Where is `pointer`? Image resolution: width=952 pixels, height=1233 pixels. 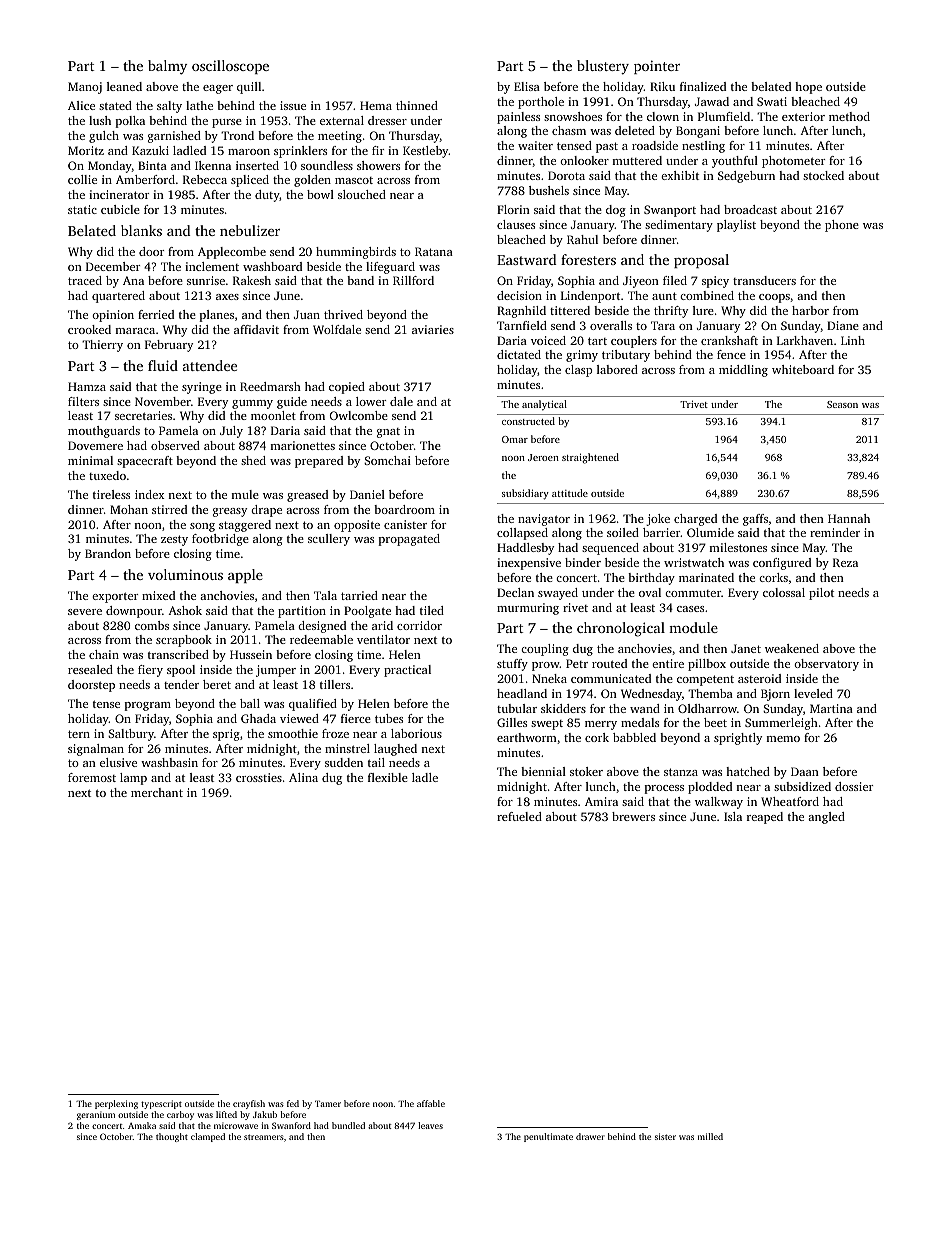 pointer is located at coordinates (657, 67).
